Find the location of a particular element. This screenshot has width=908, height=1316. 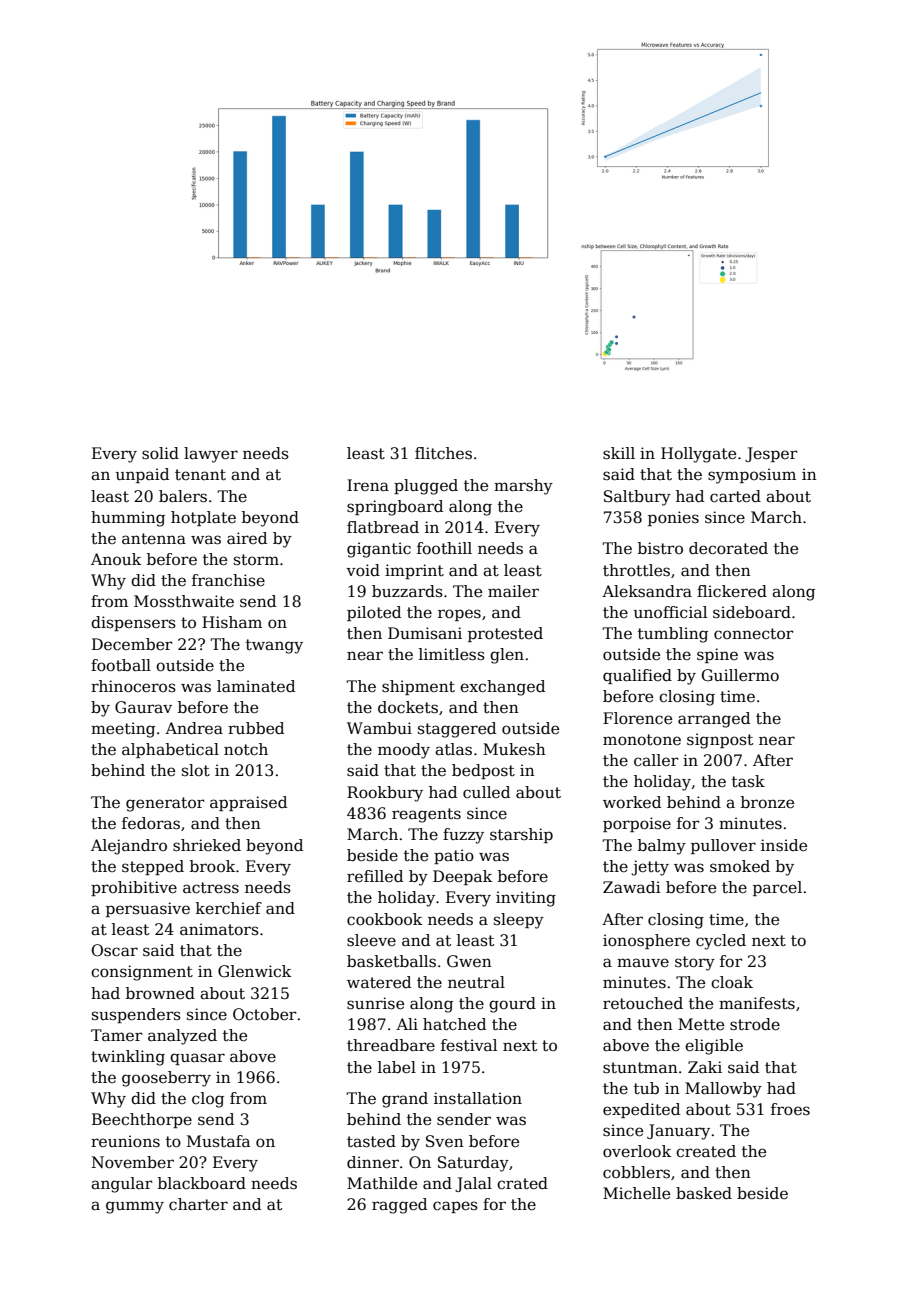

brook is located at coordinates (212, 866).
